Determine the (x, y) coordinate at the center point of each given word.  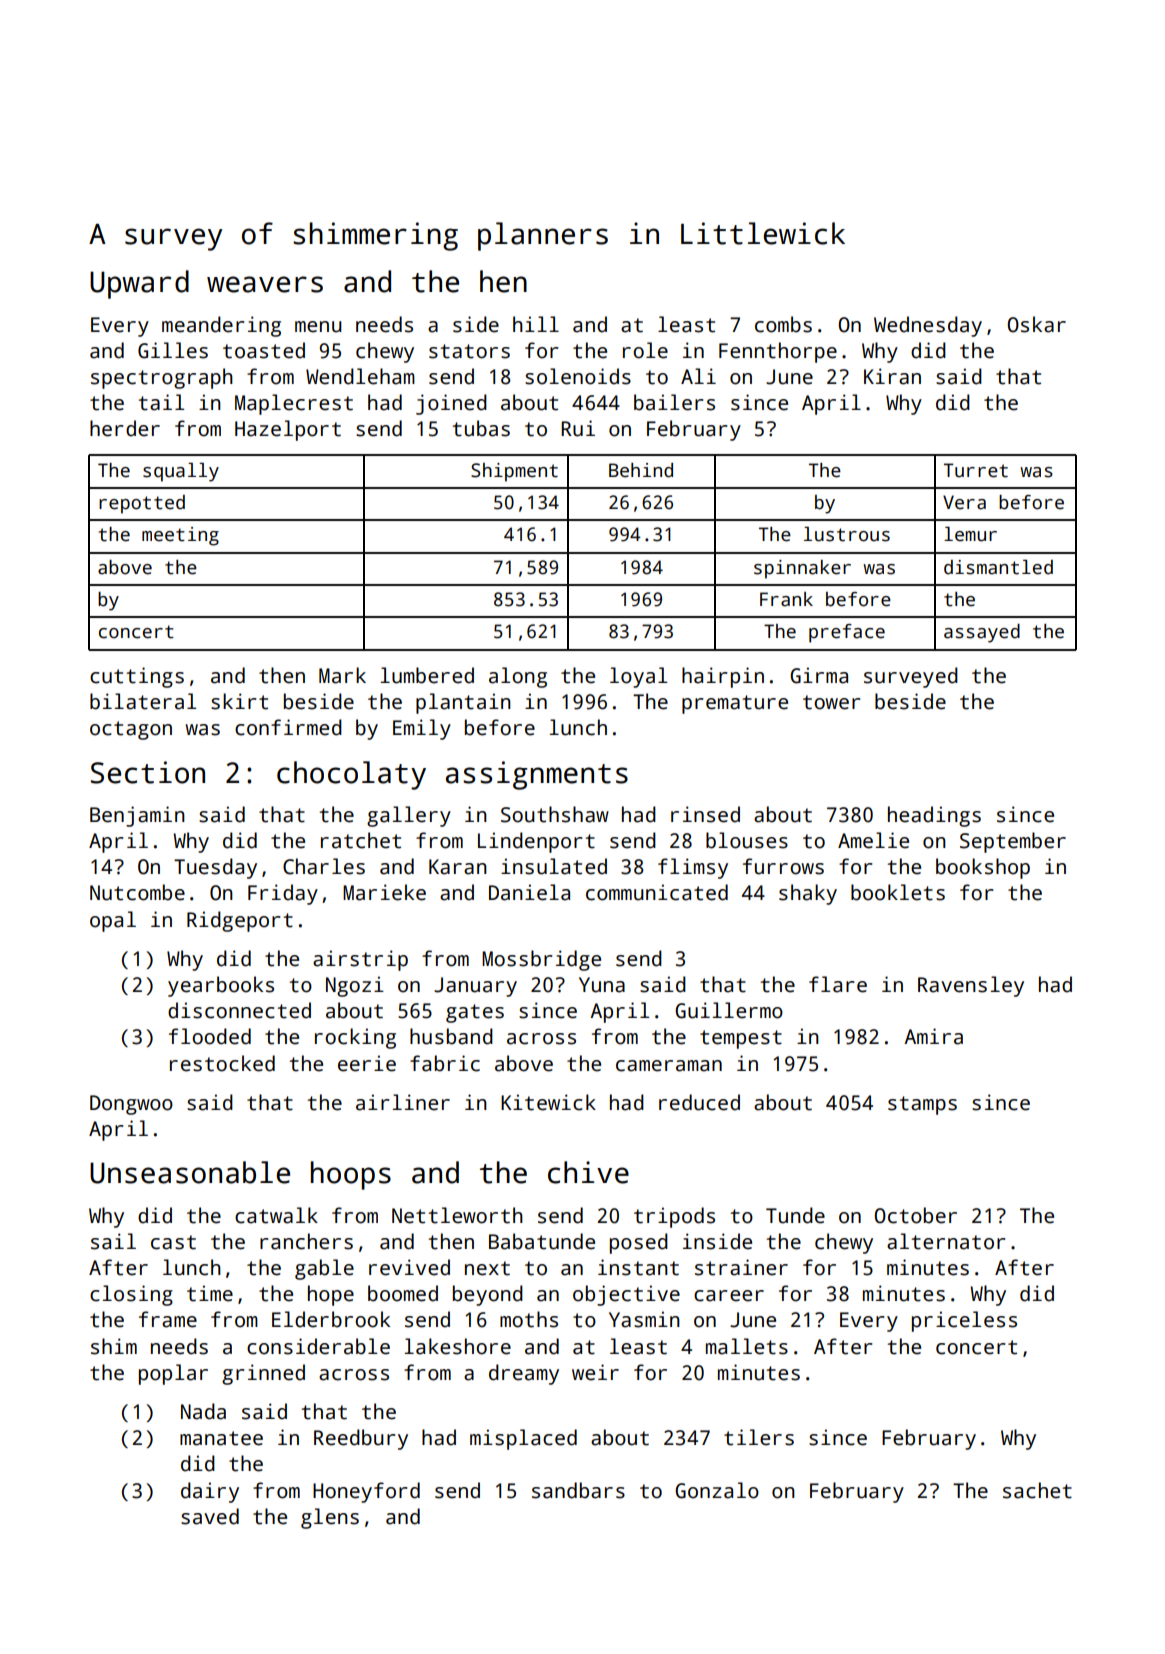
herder (125, 428)
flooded (210, 1036)
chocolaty (351, 775)
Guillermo (729, 1010)
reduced (699, 1102)
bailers (674, 402)
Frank (786, 599)
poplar (173, 1374)
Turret (976, 470)
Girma (819, 675)
